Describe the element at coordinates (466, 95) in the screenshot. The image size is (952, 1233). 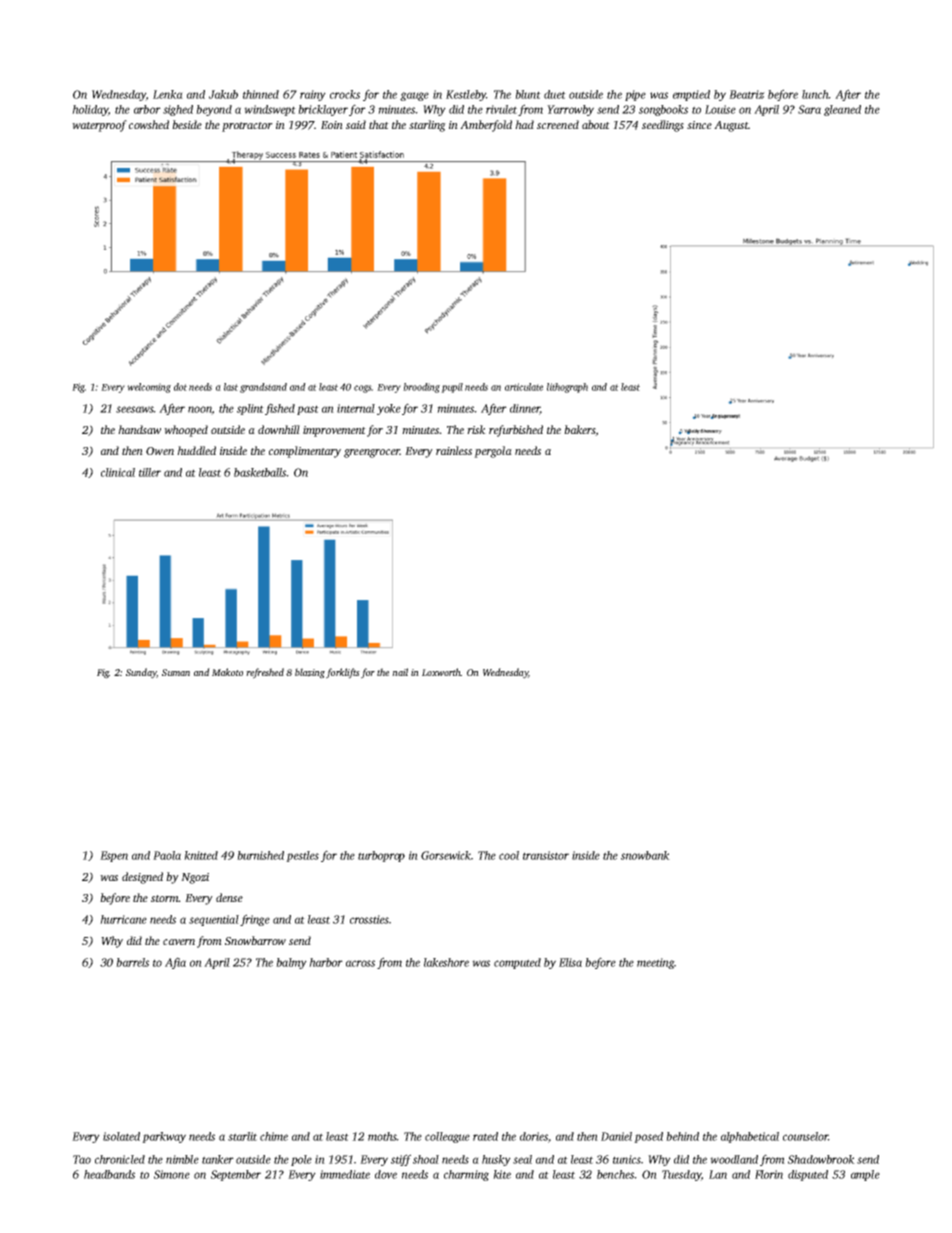
I see `Kestleby` at that location.
